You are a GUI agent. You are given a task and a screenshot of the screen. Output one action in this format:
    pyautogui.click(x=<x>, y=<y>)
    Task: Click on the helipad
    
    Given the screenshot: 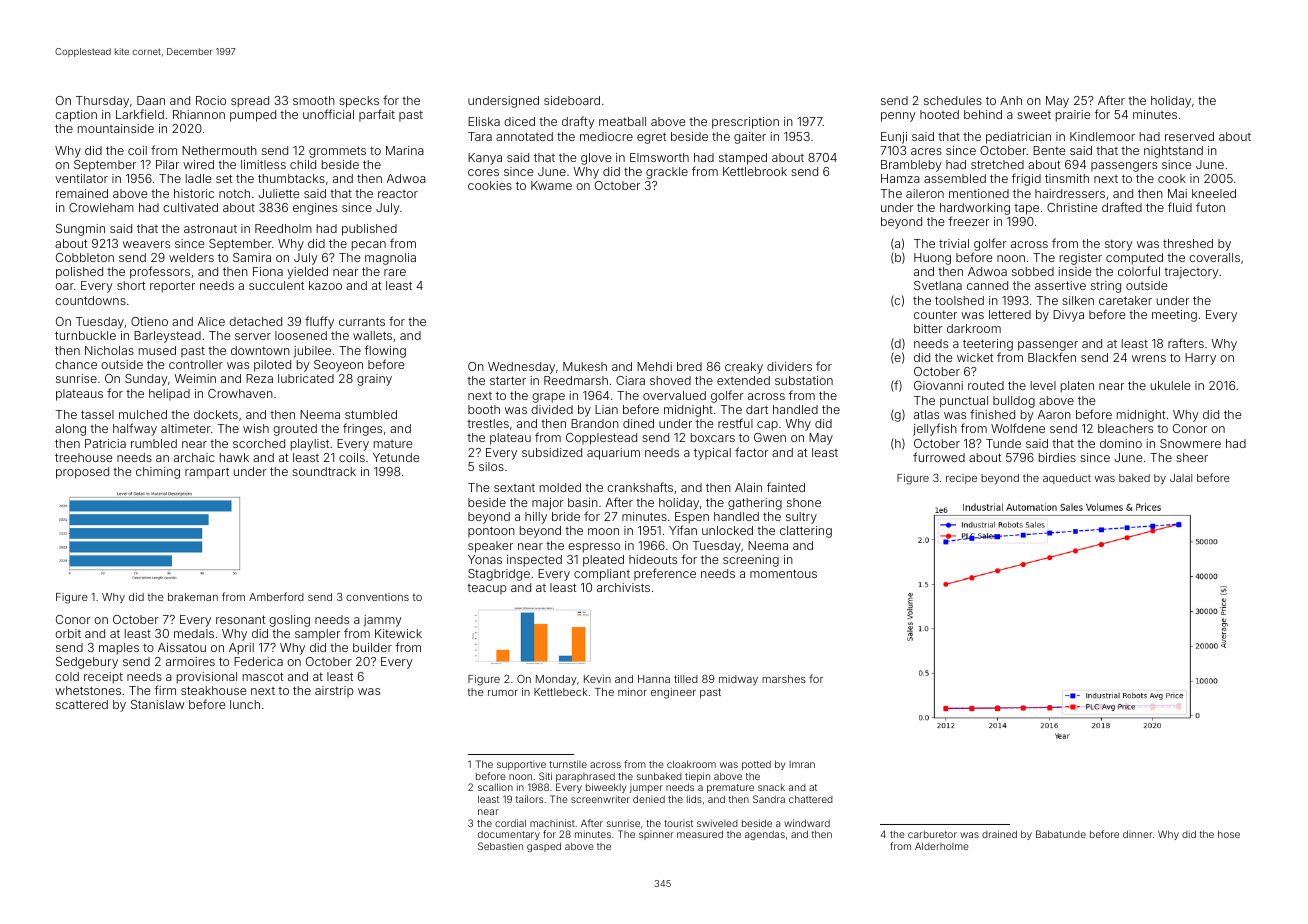 What is the action you would take?
    pyautogui.click(x=169, y=395)
